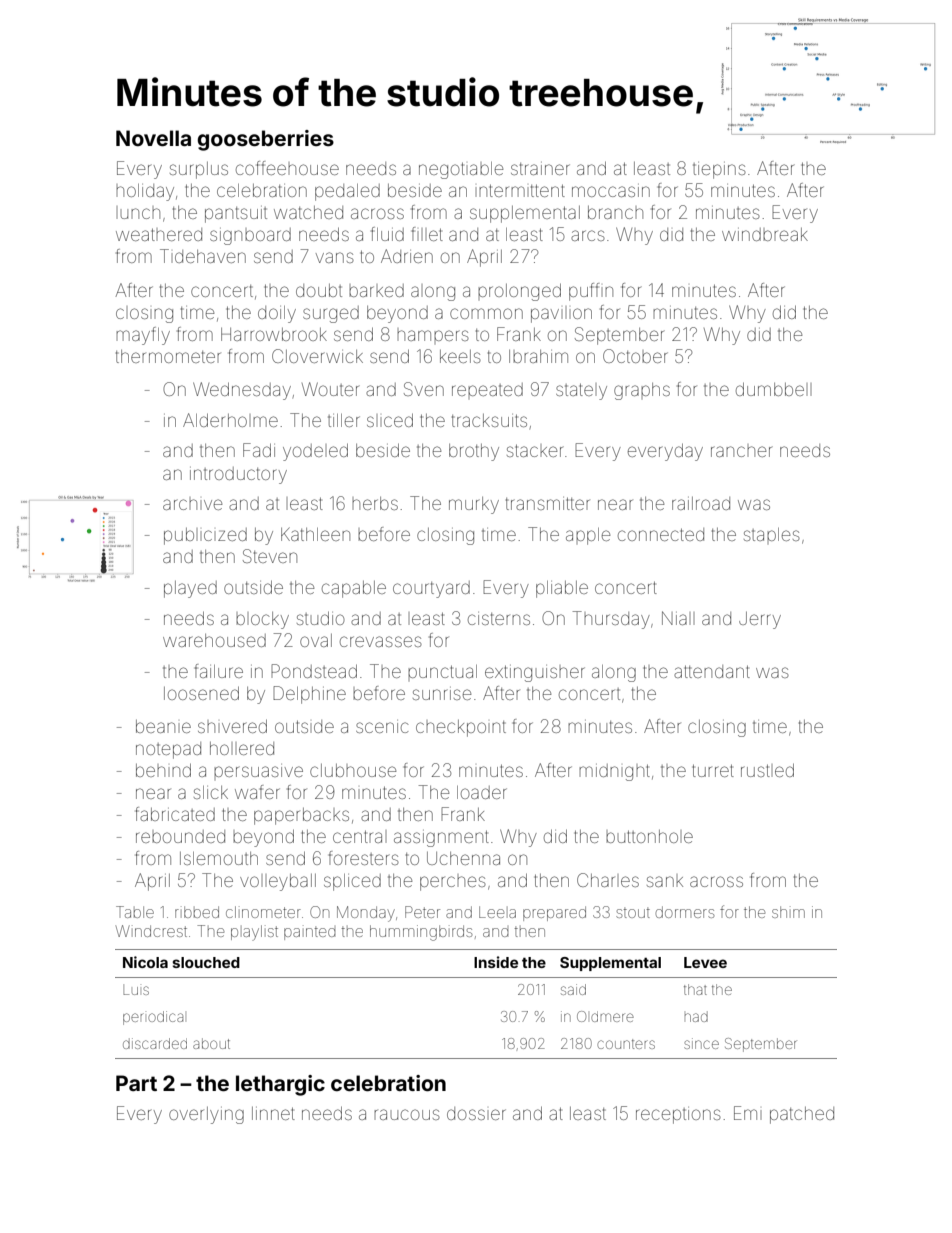 This screenshot has width=952, height=1233. Describe the element at coordinates (719, 170) in the screenshot. I see `tiepins` at that location.
